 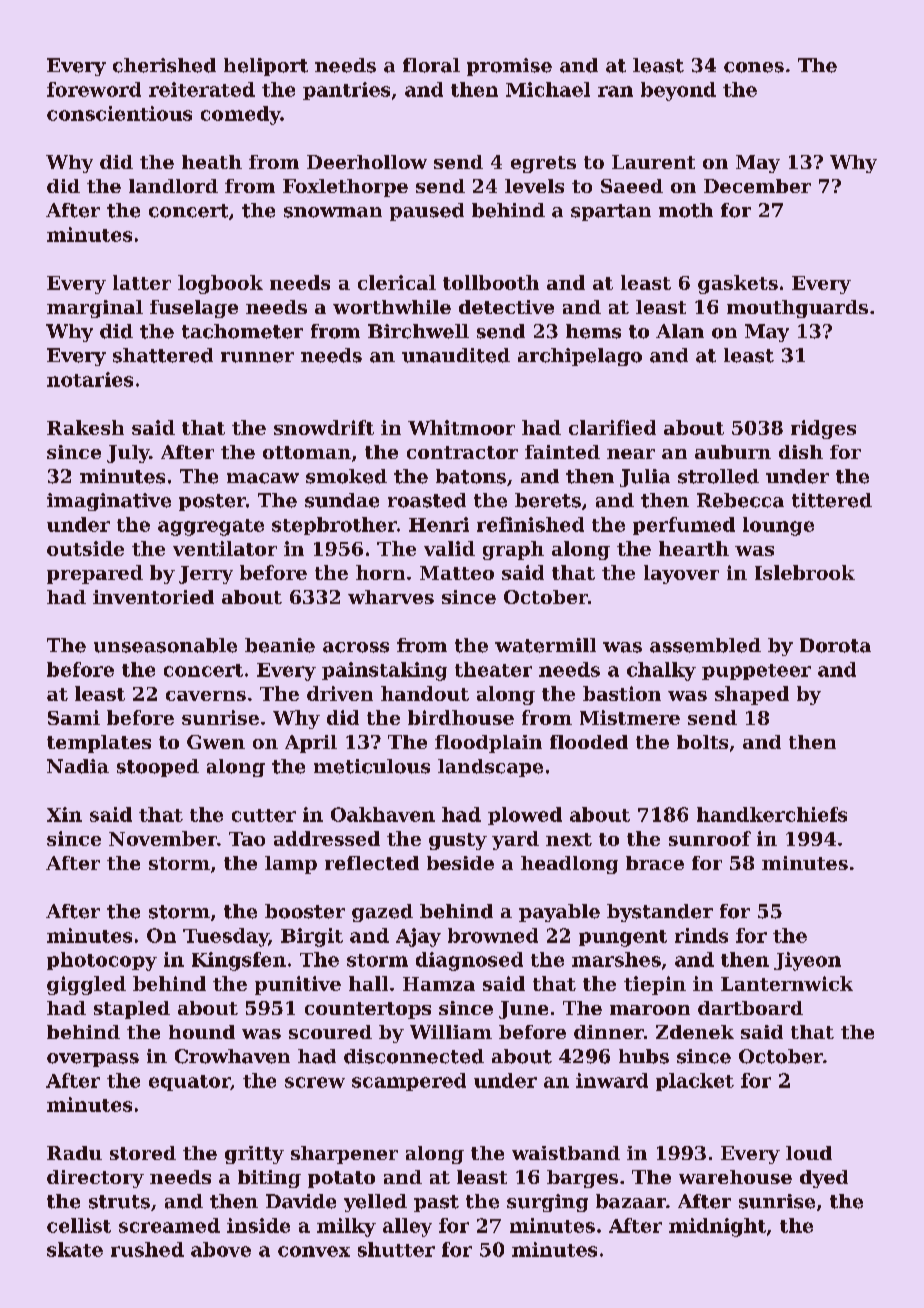 I want to click on maroon, so click(x=650, y=1010).
